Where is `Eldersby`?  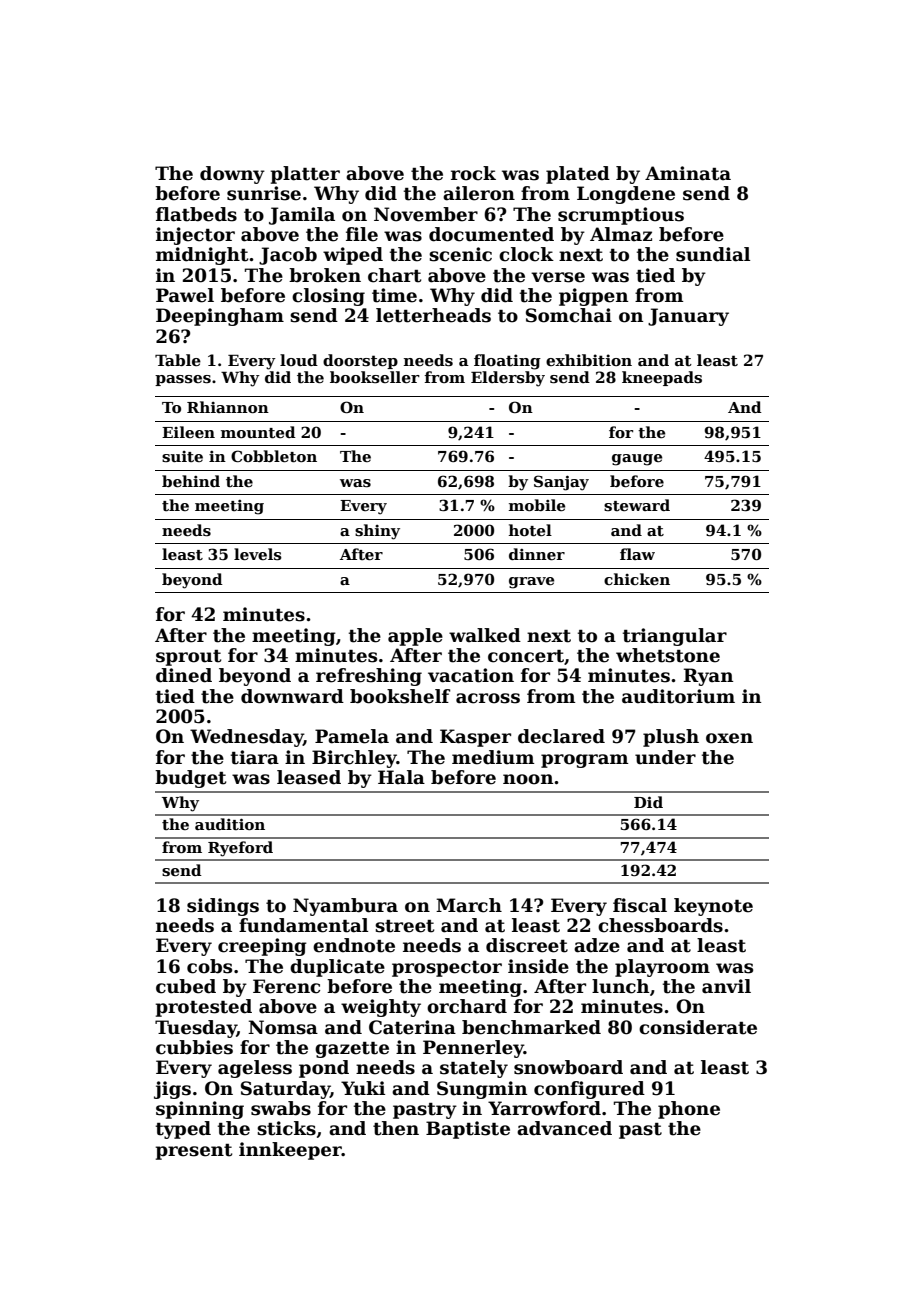
Eldersby is located at coordinates (508, 379).
